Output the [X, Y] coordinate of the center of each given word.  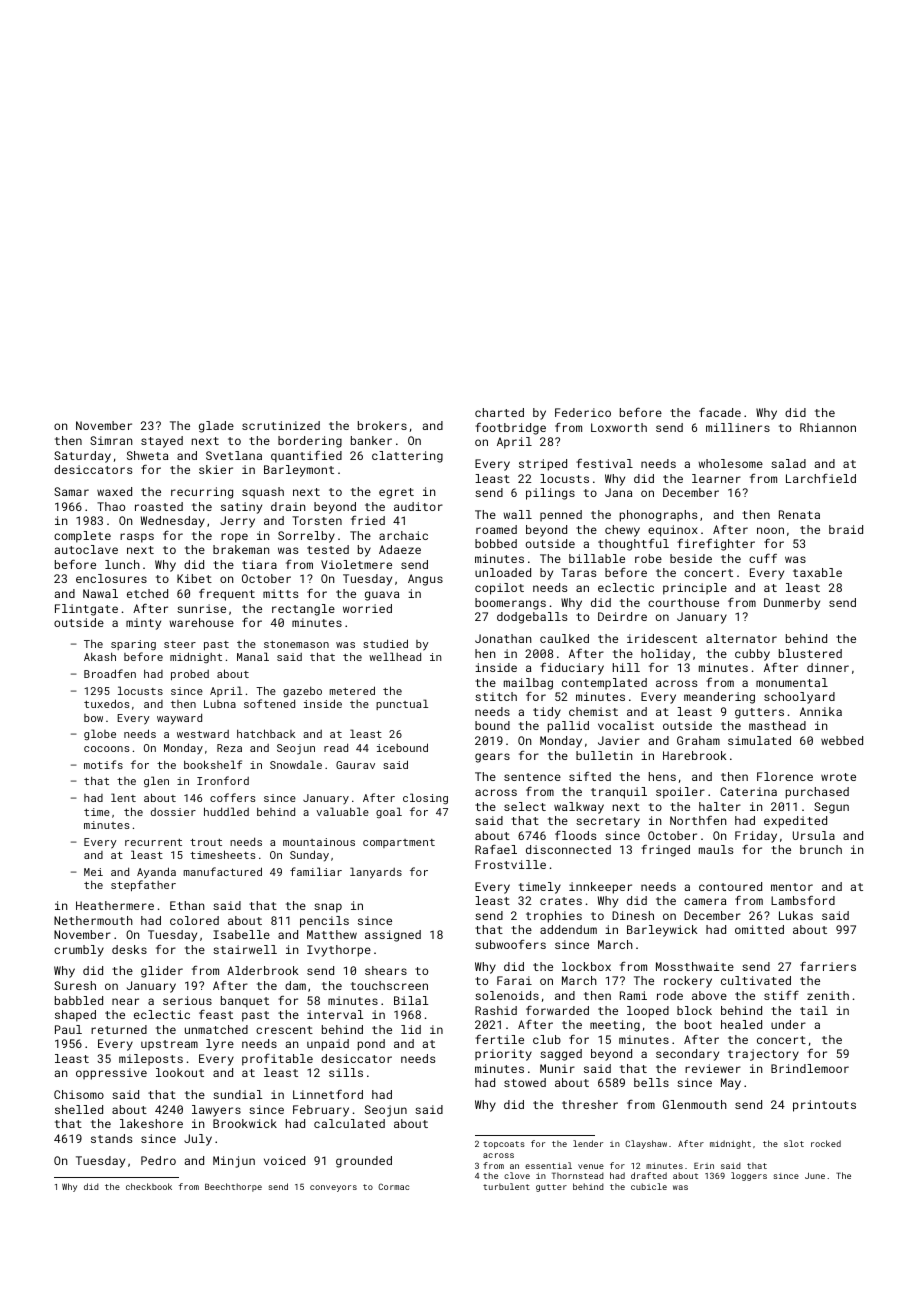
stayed [162, 442]
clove [517, 1175]
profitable [277, 1060]
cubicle [649, 1186]
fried [368, 520]
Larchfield [821, 478]
